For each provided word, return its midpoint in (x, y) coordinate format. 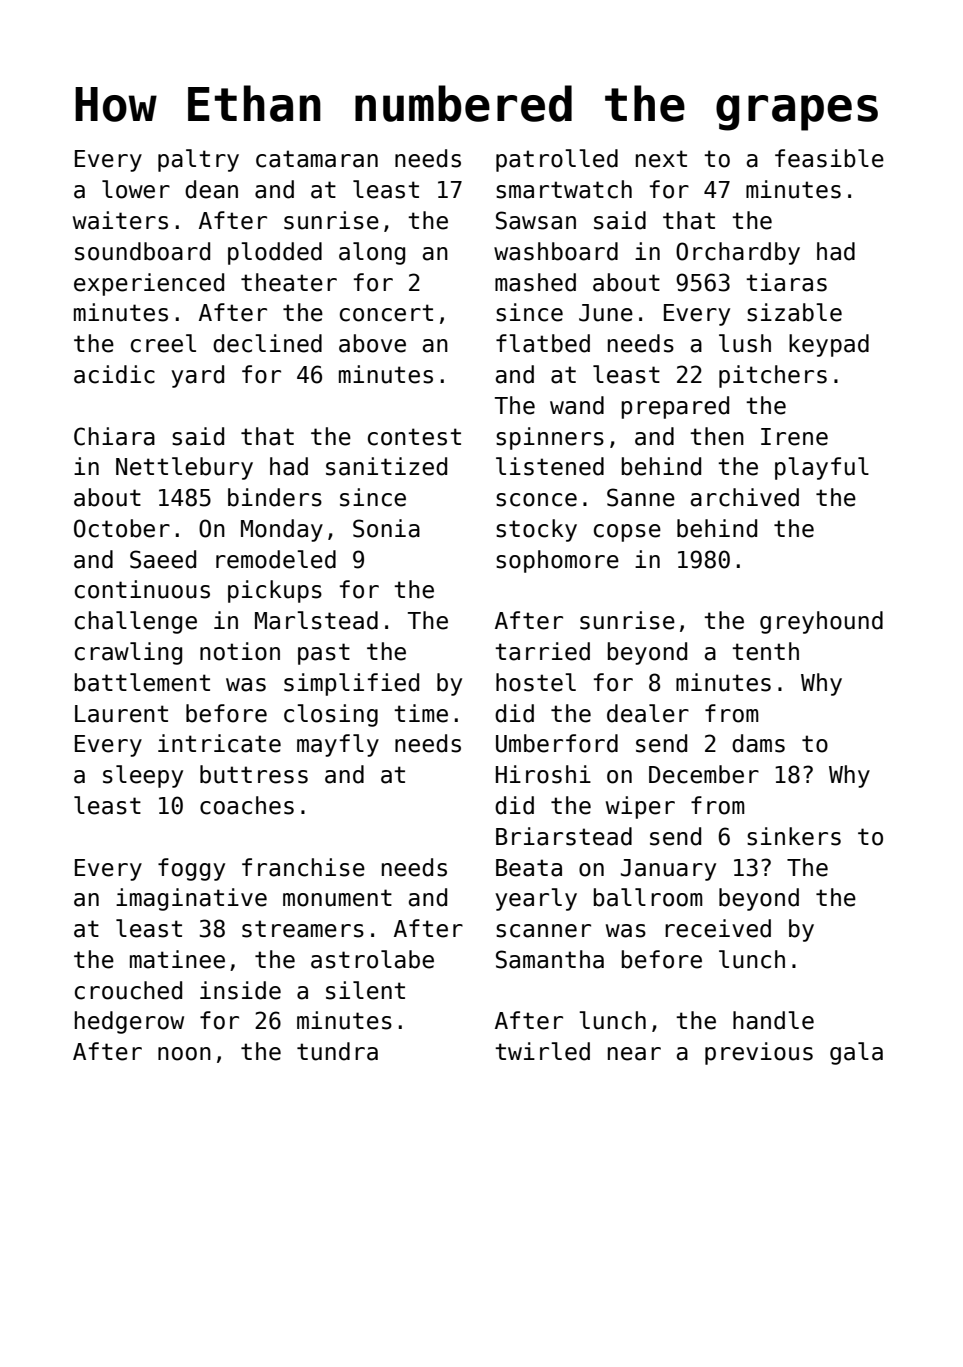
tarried (542, 651)
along (372, 253)
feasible (829, 158)
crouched (128, 990)
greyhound (821, 622)
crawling (128, 653)
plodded (275, 253)
